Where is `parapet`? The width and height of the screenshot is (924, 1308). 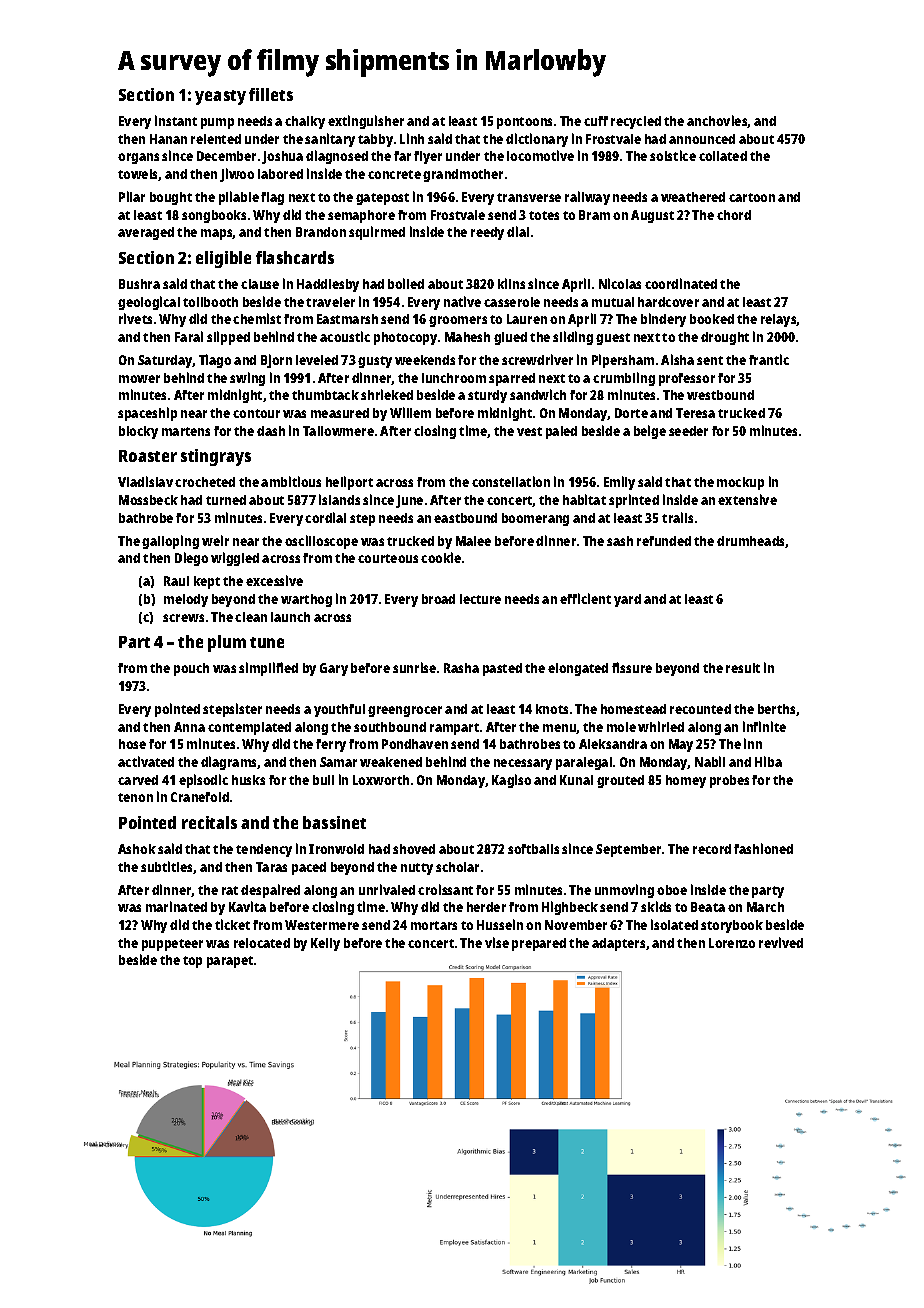
parapet is located at coordinates (230, 962).
